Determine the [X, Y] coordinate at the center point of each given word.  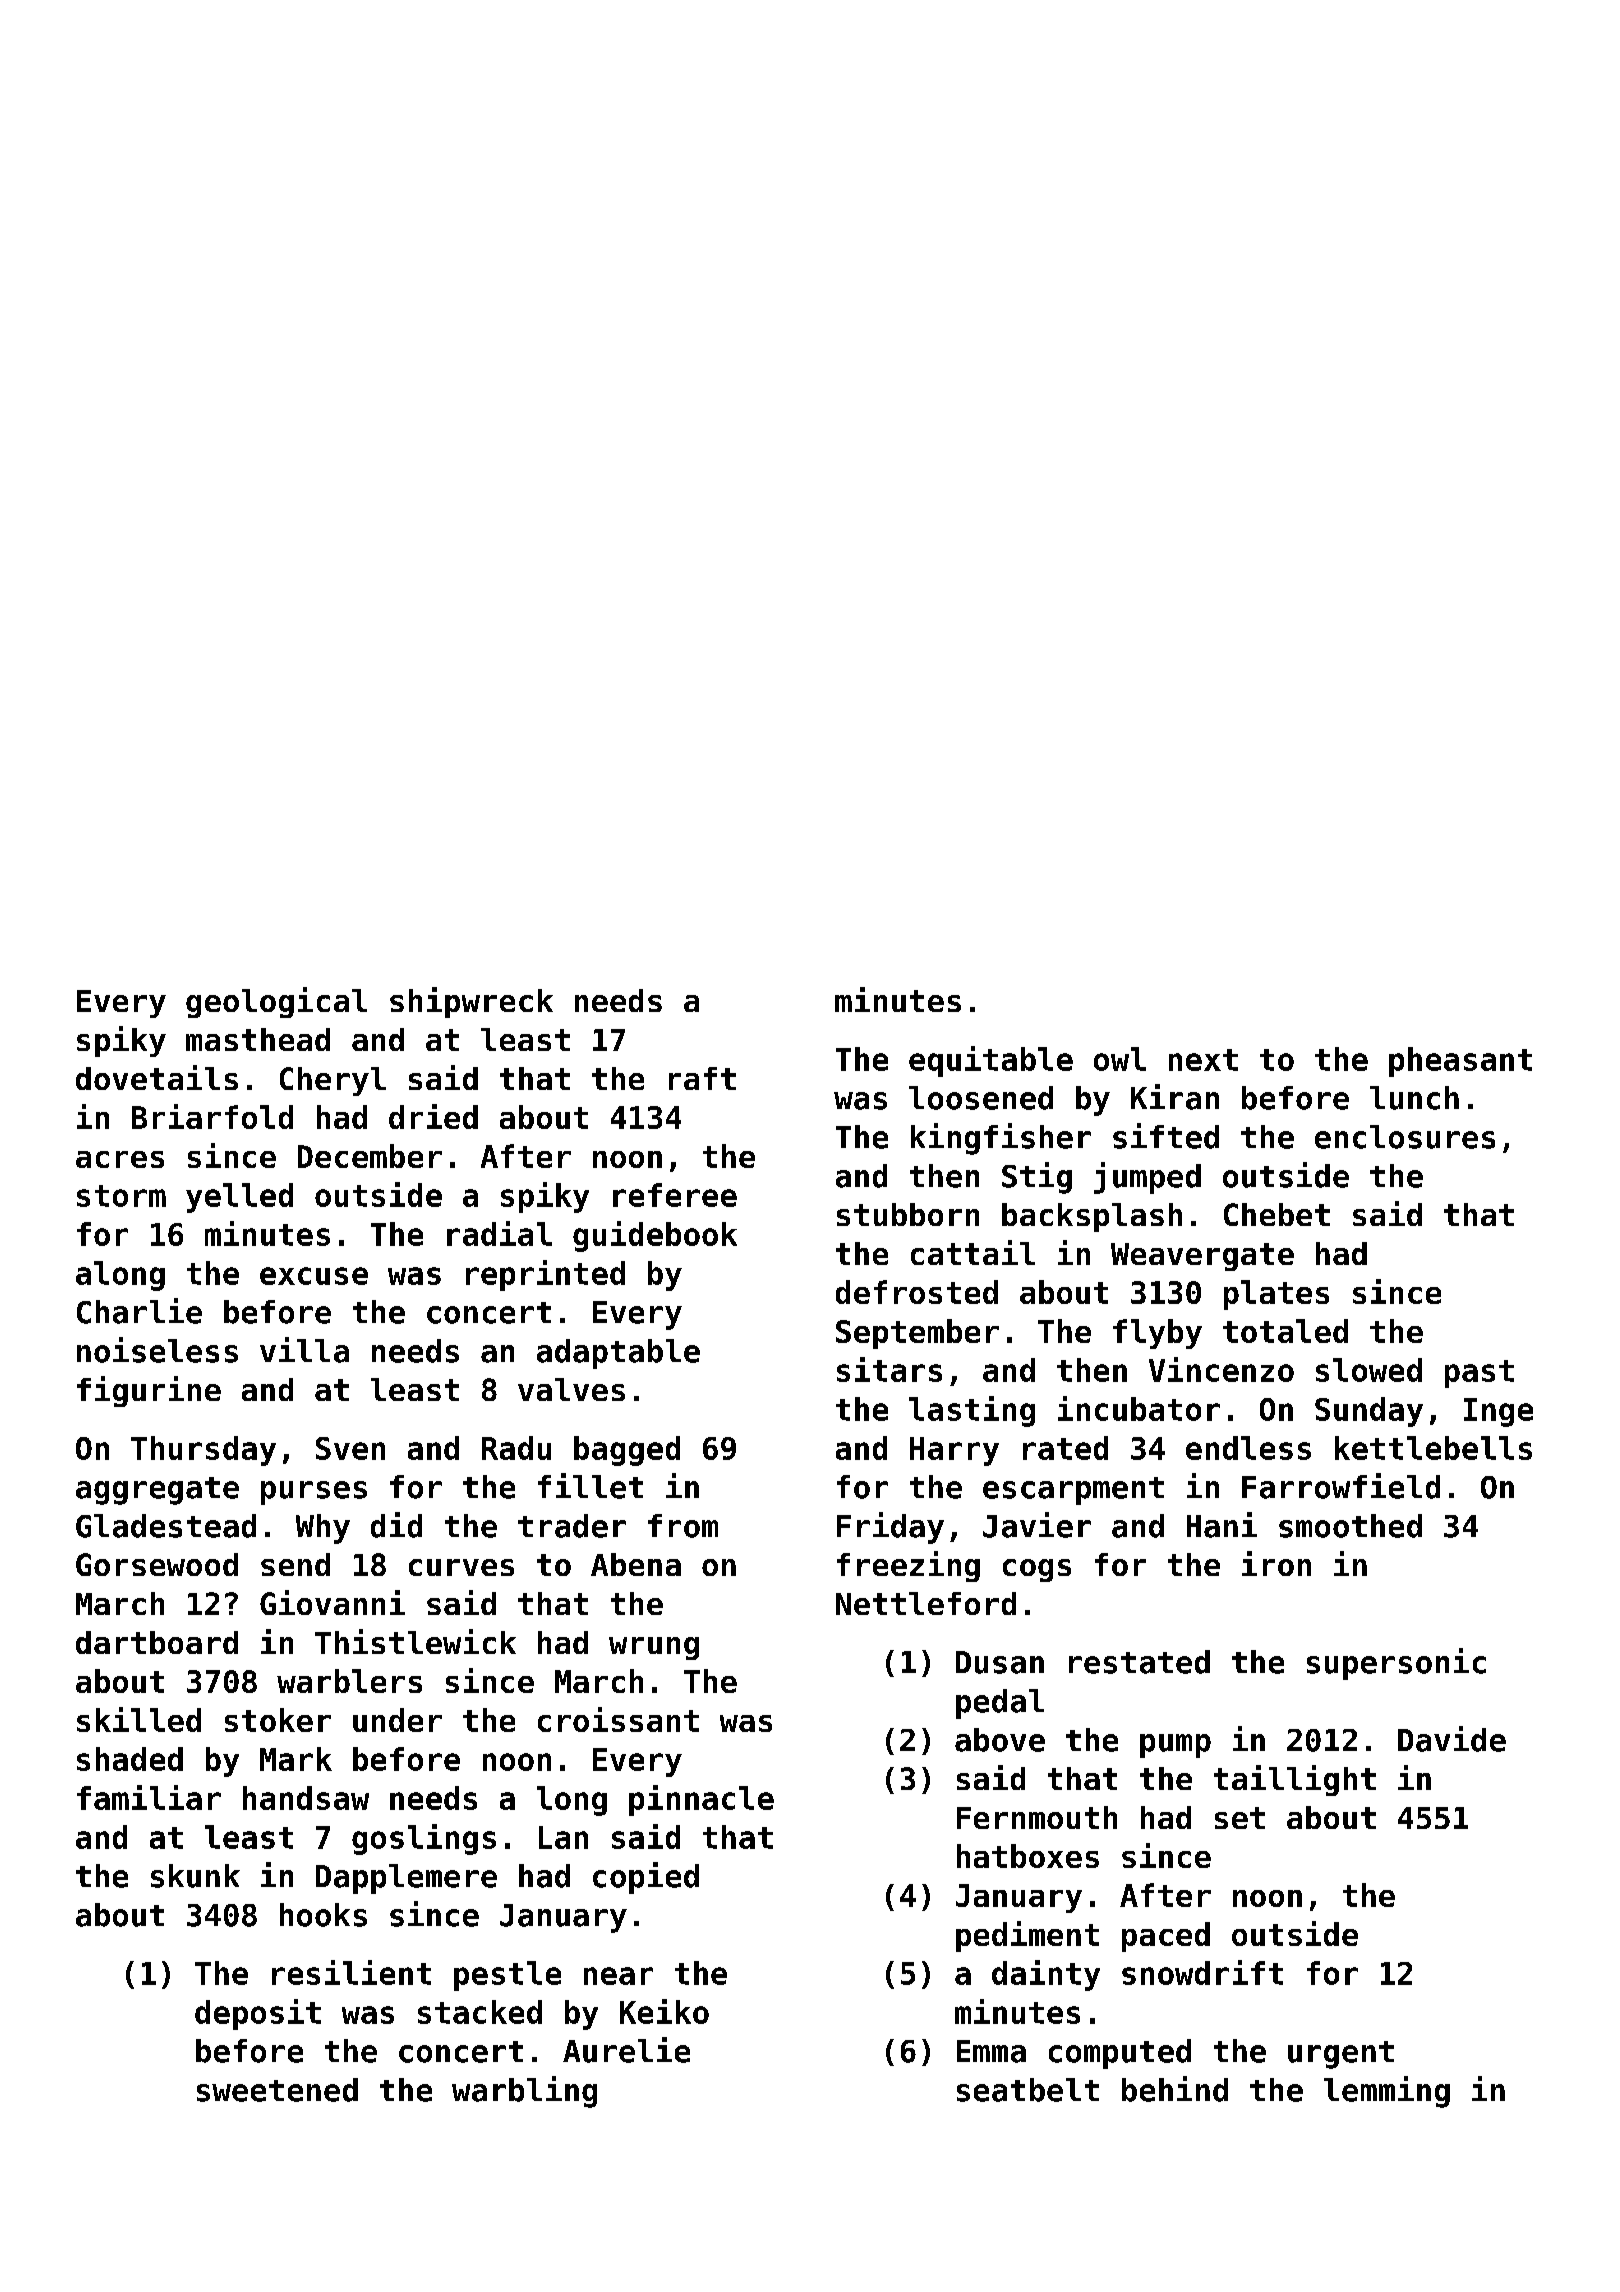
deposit [258, 2014]
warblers [349, 1681]
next [1203, 1060]
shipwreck [471, 1002]
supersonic [1396, 1664]
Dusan [1000, 1662]
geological [276, 1002]
